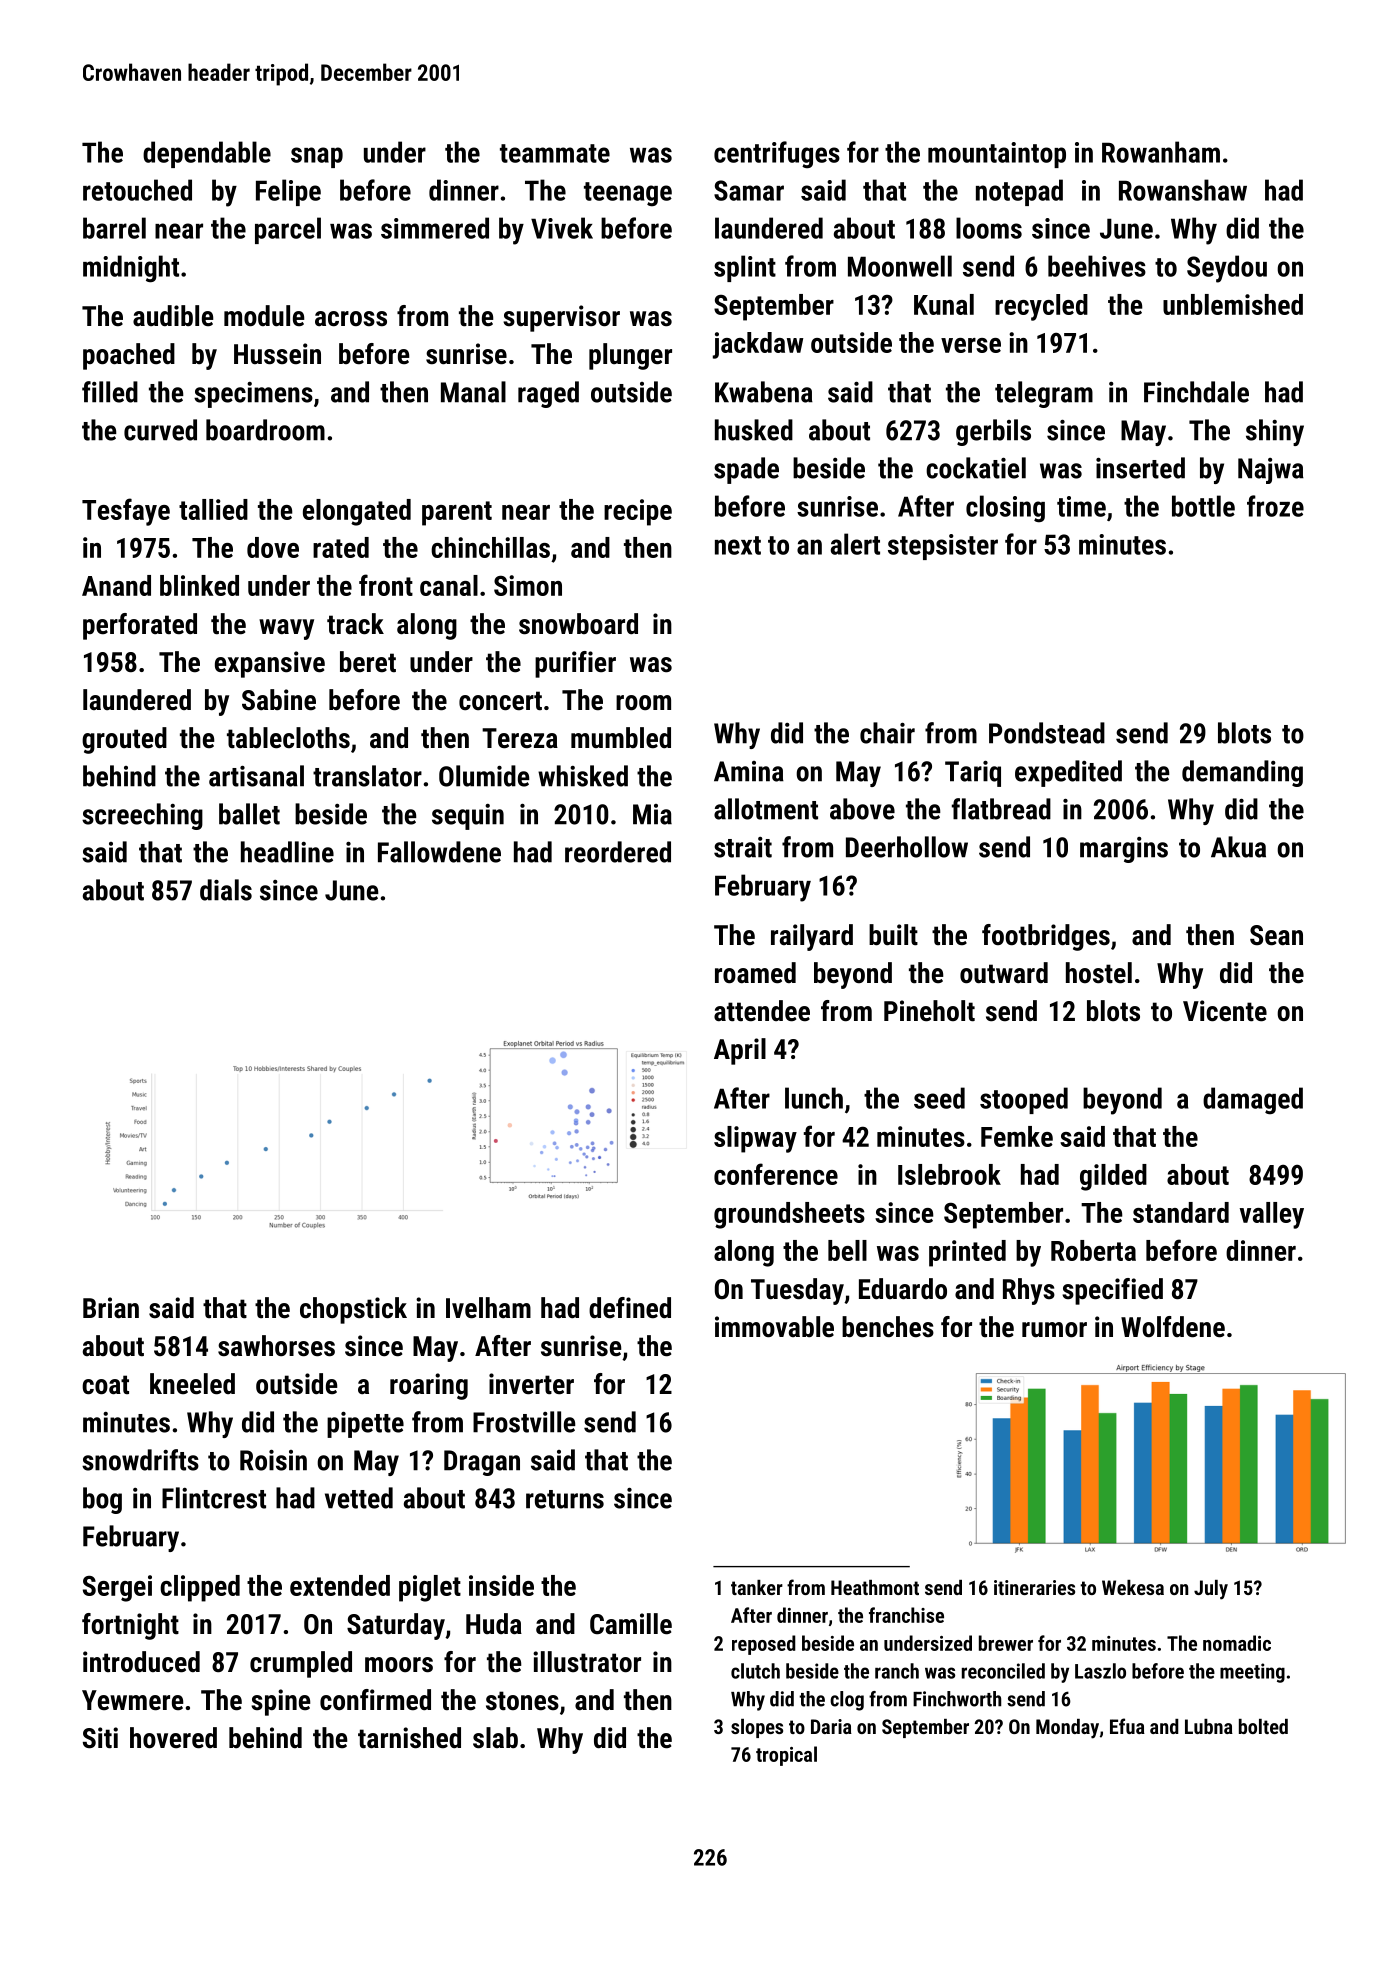  What do you see at coordinates (755, 973) in the document?
I see `roamed` at bounding box center [755, 973].
